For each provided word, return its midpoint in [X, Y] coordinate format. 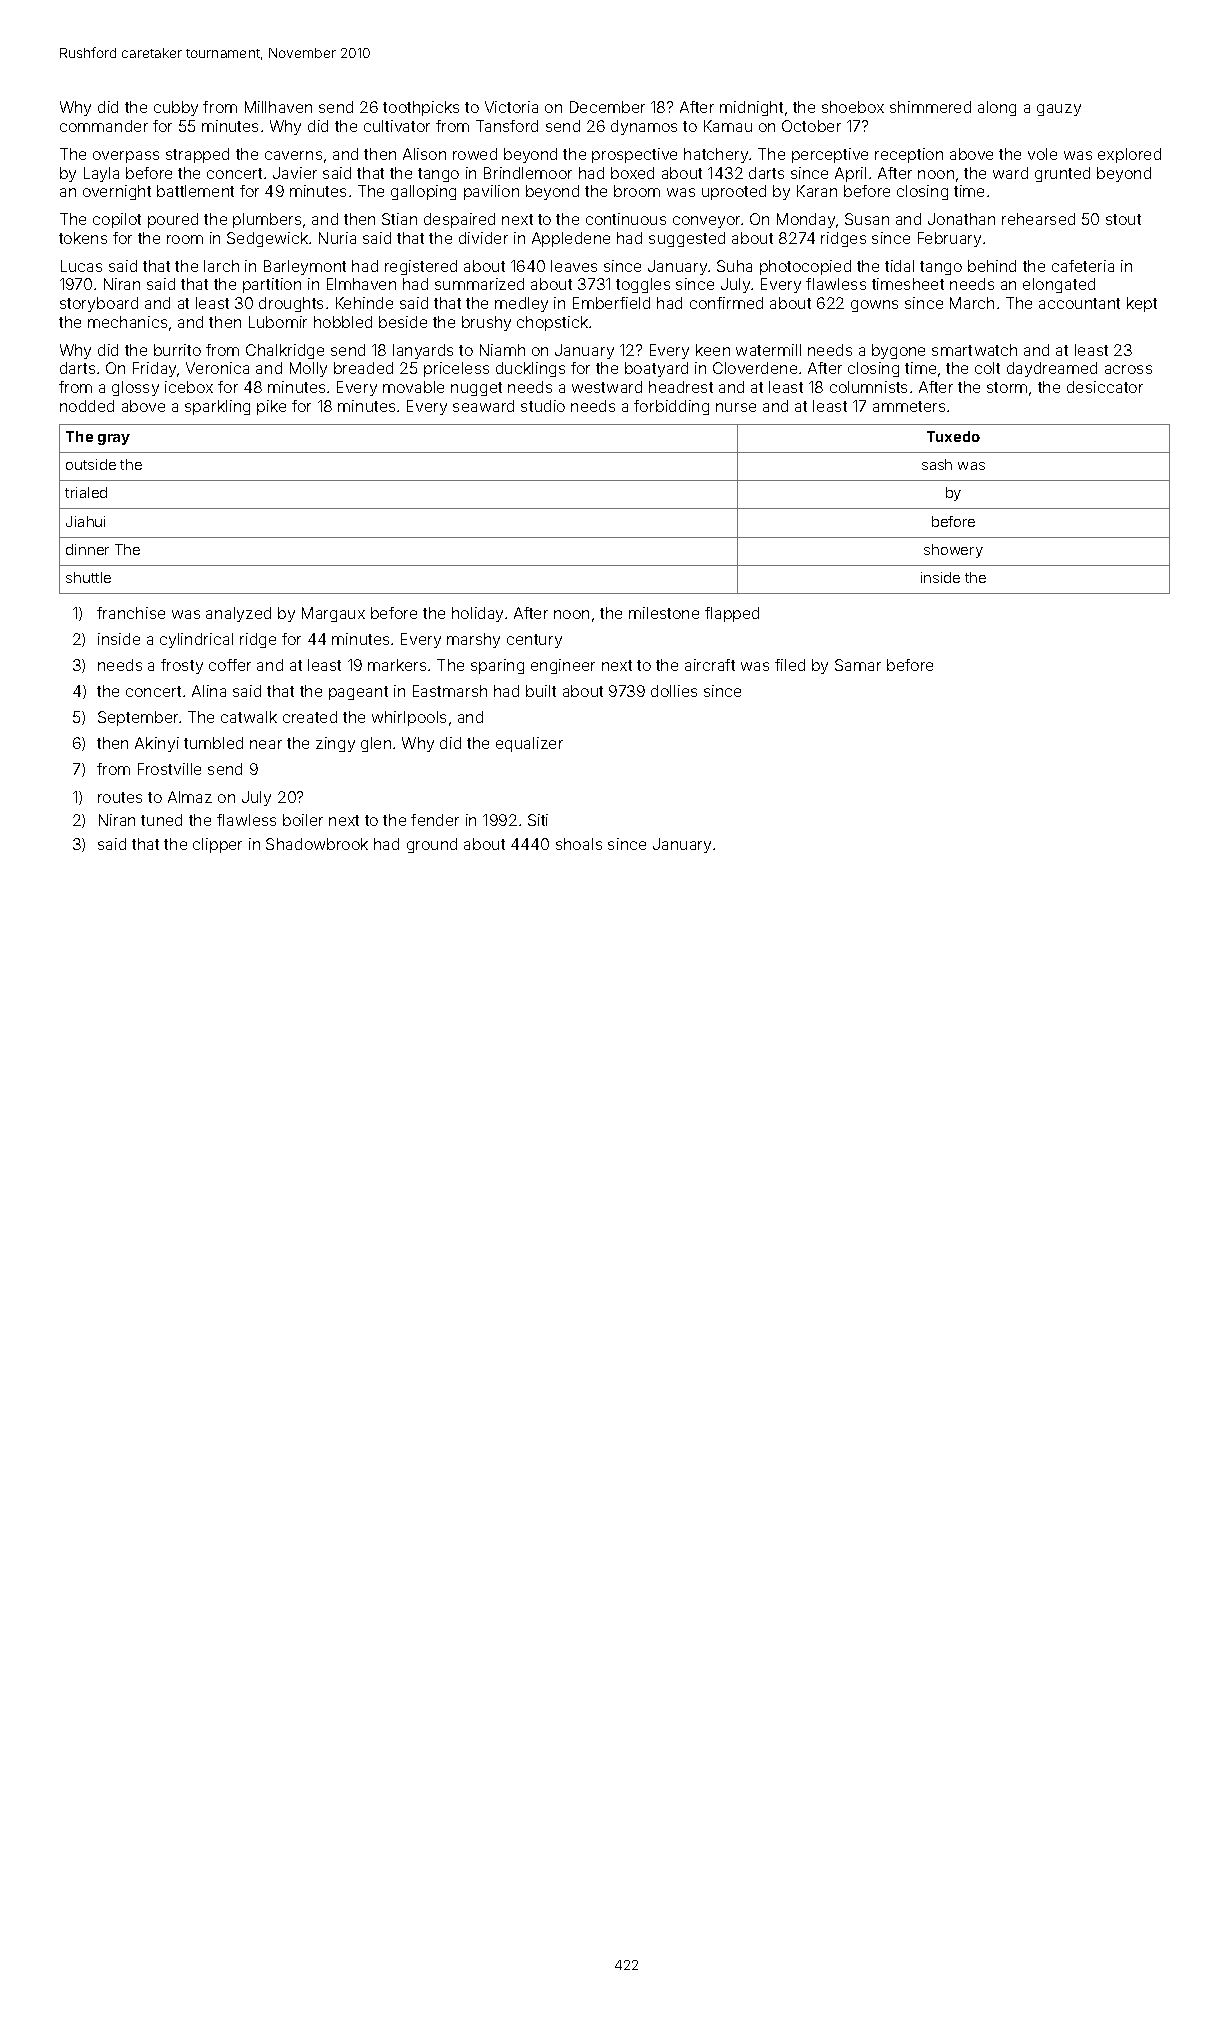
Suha [734, 266]
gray [114, 439]
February [949, 239]
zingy [335, 744]
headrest [681, 387]
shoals [579, 844]
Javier [295, 173]
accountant [1079, 303]
